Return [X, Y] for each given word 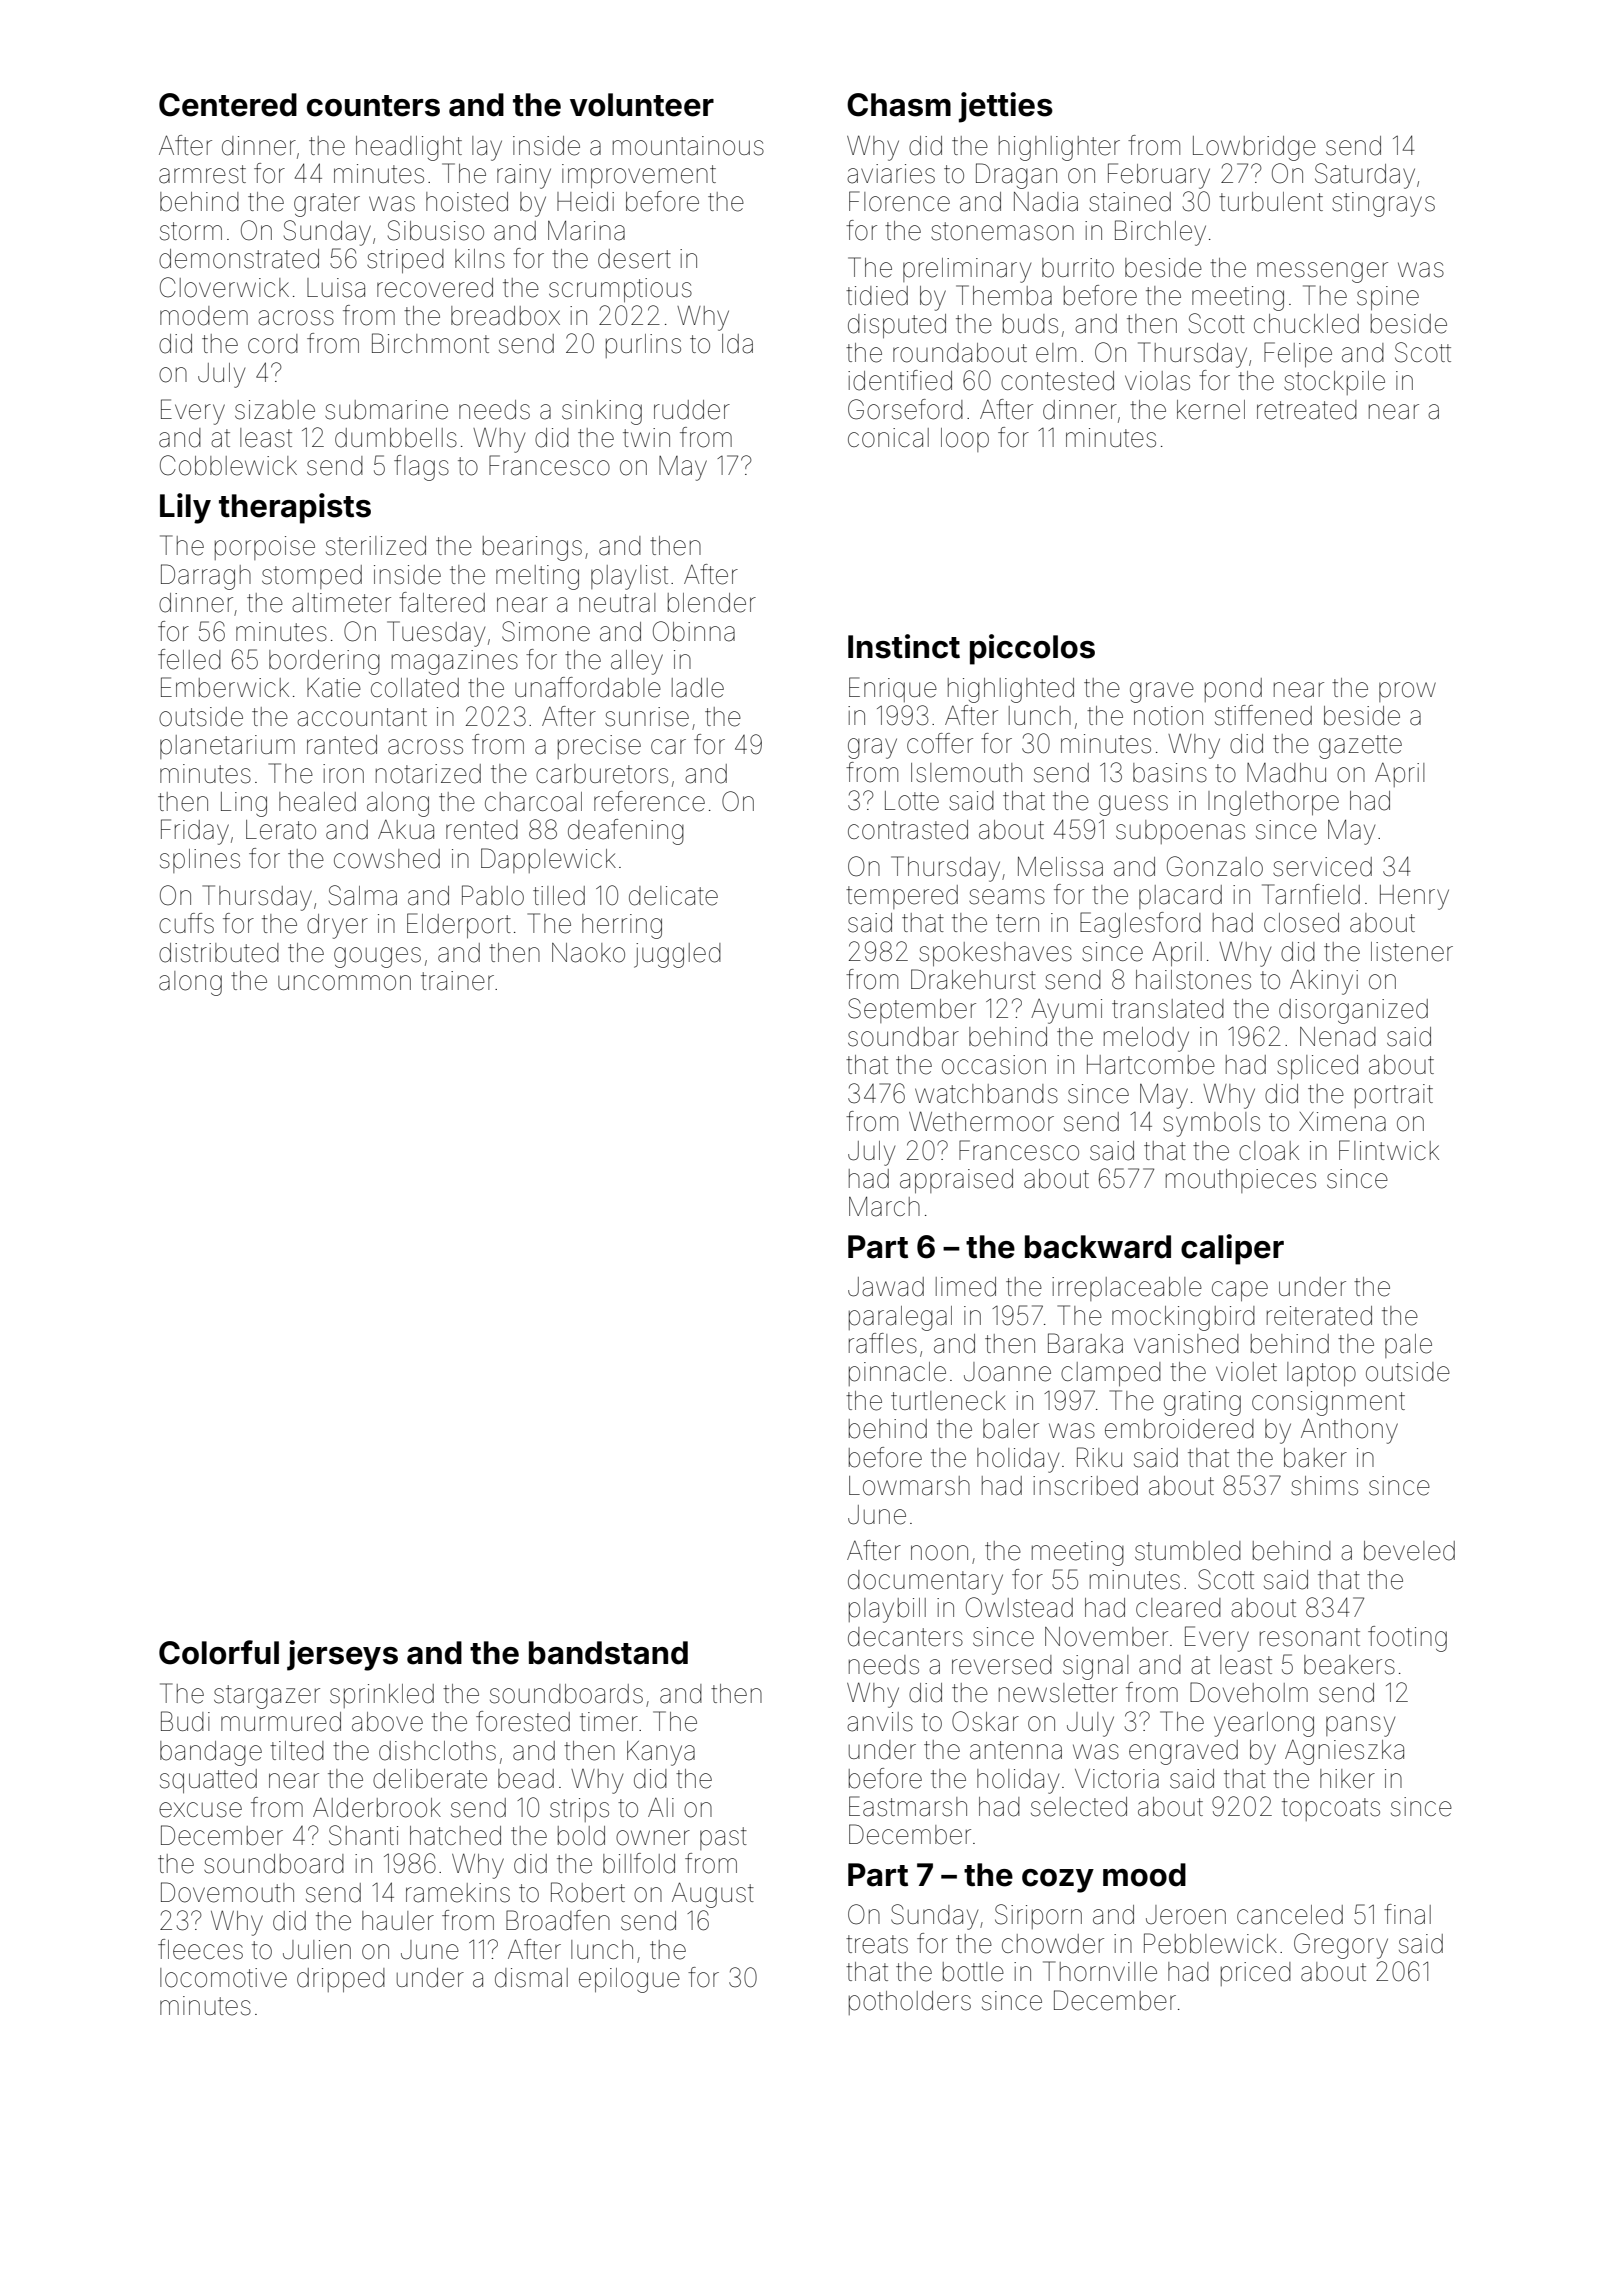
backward [1098, 1247]
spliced [1317, 1067]
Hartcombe [1151, 1065]
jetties [1006, 107]
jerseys [342, 1655]
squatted [208, 1781]
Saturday [1365, 176]
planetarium [227, 747]
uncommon [344, 983]
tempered [902, 897]
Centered [228, 105]
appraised [956, 1181]
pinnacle [897, 1374]
